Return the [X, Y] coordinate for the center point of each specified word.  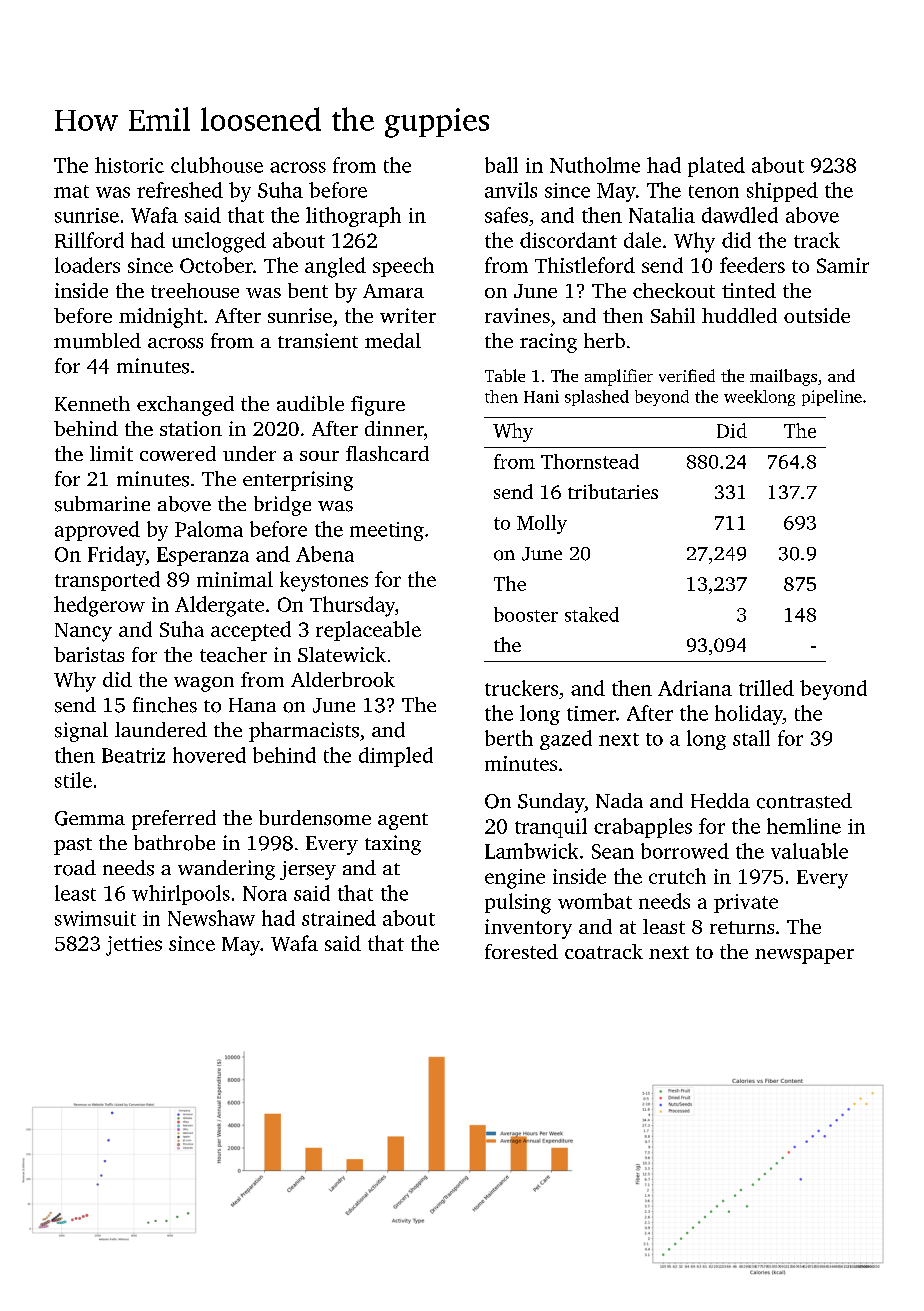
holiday [749, 715]
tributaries [613, 491]
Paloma [209, 529]
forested [521, 951]
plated [716, 167]
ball [501, 165]
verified [687, 375]
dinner [394, 428]
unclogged [219, 242]
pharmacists [304, 732]
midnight [161, 318]
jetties [134, 946]
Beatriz [133, 755]
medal [393, 341]
